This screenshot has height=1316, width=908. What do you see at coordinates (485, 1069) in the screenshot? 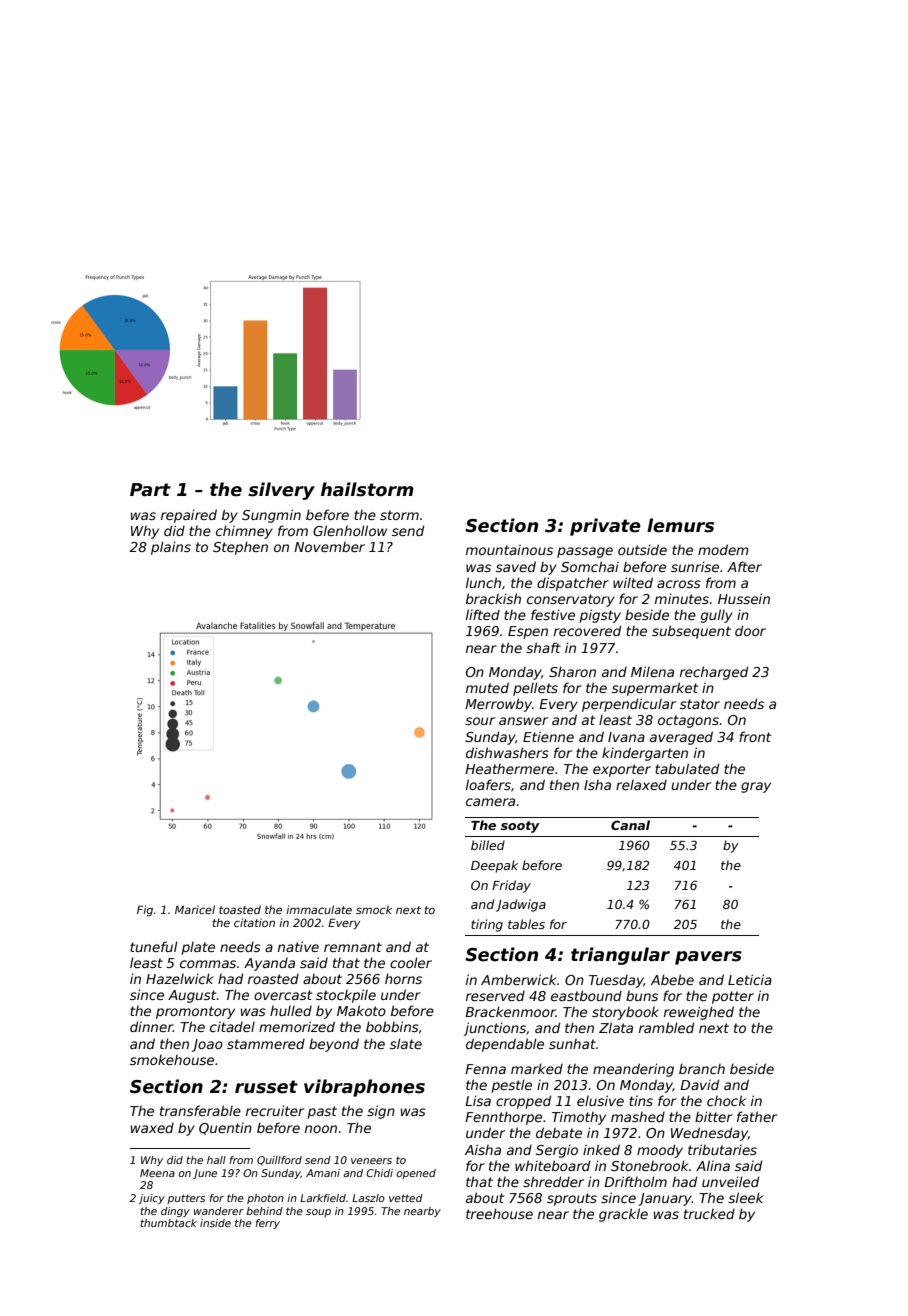
I see `Fenna` at bounding box center [485, 1069].
